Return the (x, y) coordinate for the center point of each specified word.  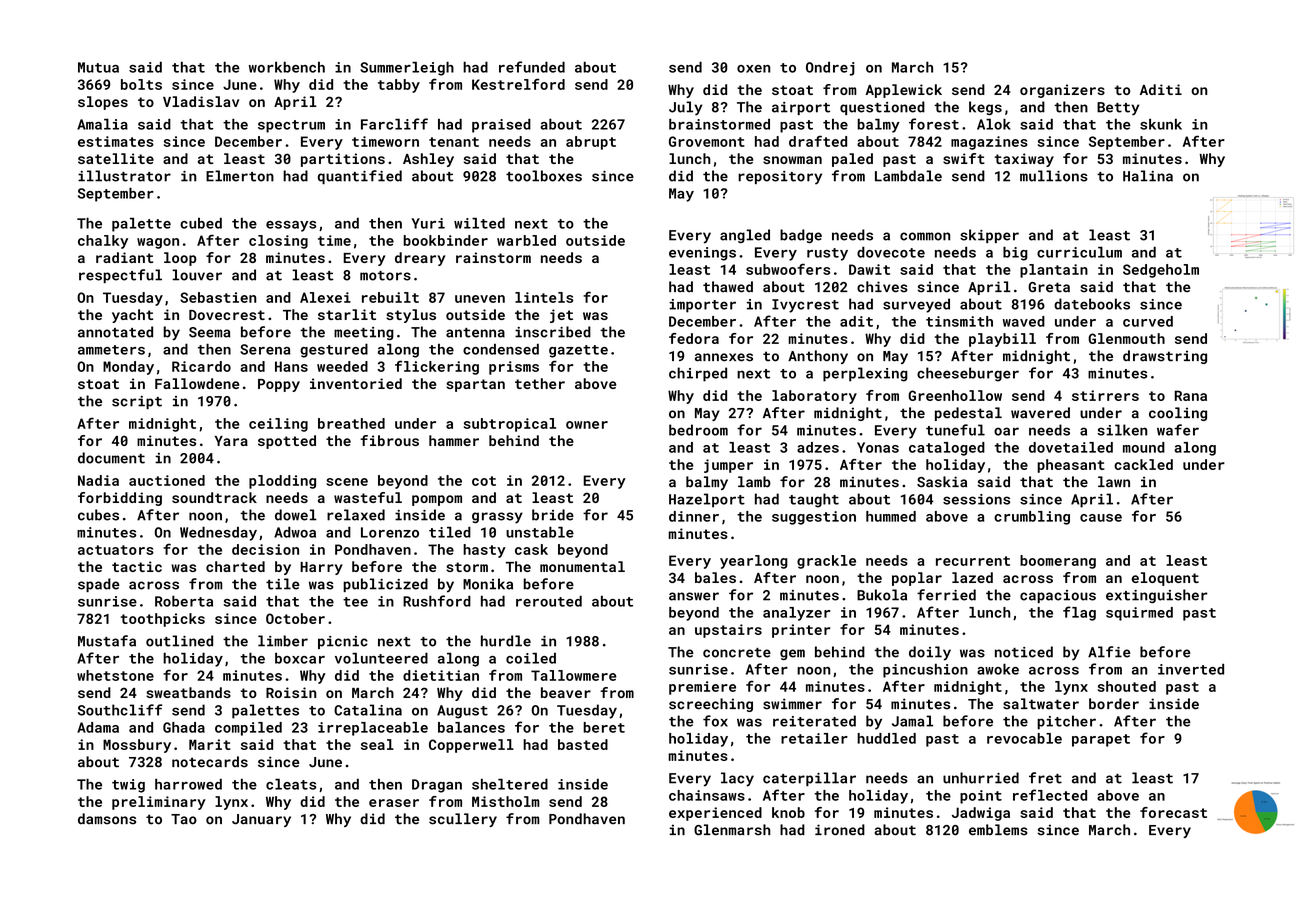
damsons (107, 819)
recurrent (973, 561)
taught (814, 500)
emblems (998, 830)
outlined (179, 641)
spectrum (291, 126)
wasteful (368, 497)
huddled (886, 738)
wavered (1040, 413)
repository (780, 178)
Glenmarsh (732, 830)
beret (604, 727)
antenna (475, 333)
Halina (1148, 176)
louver (197, 275)
